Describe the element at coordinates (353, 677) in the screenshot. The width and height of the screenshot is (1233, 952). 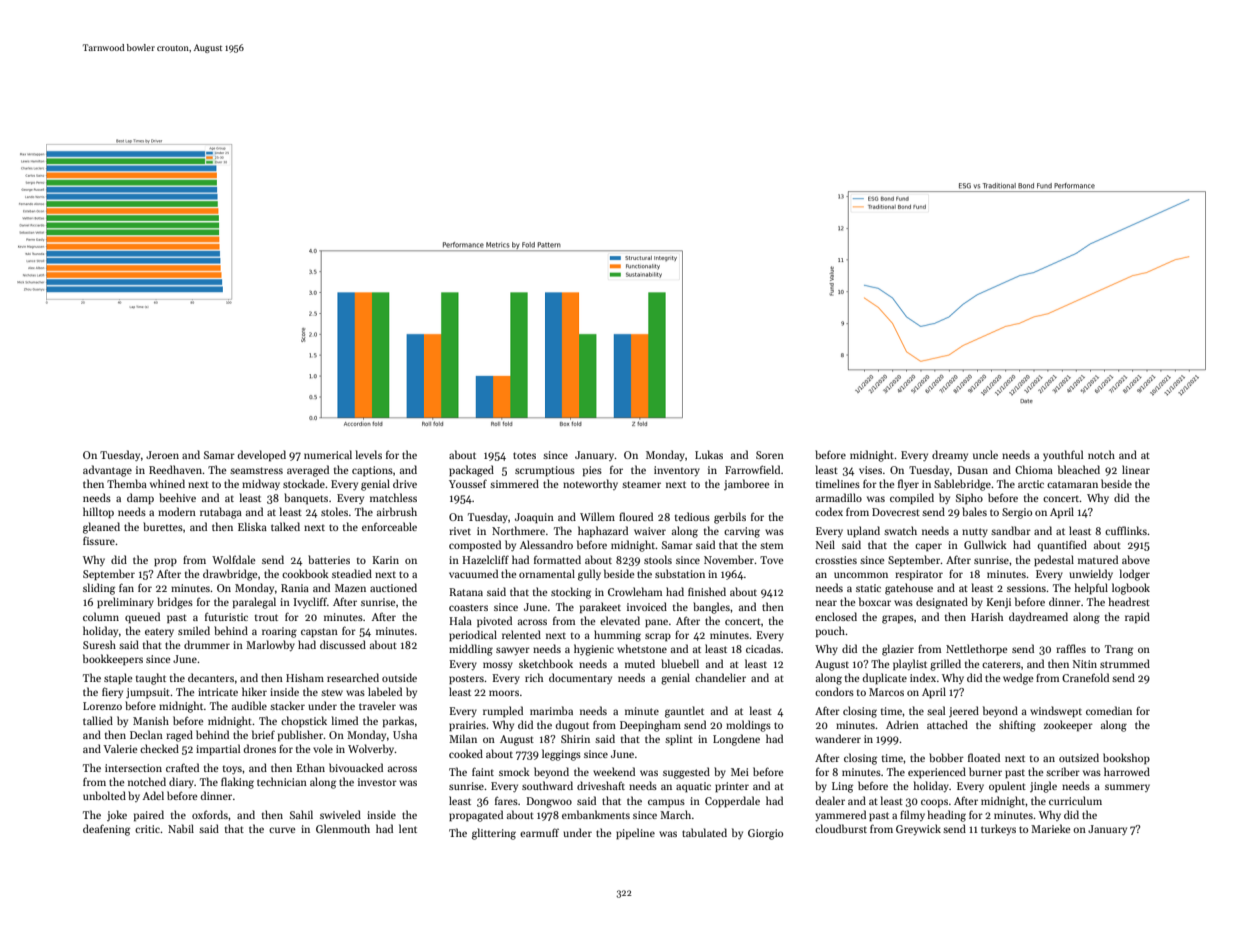
I see `researched` at that location.
